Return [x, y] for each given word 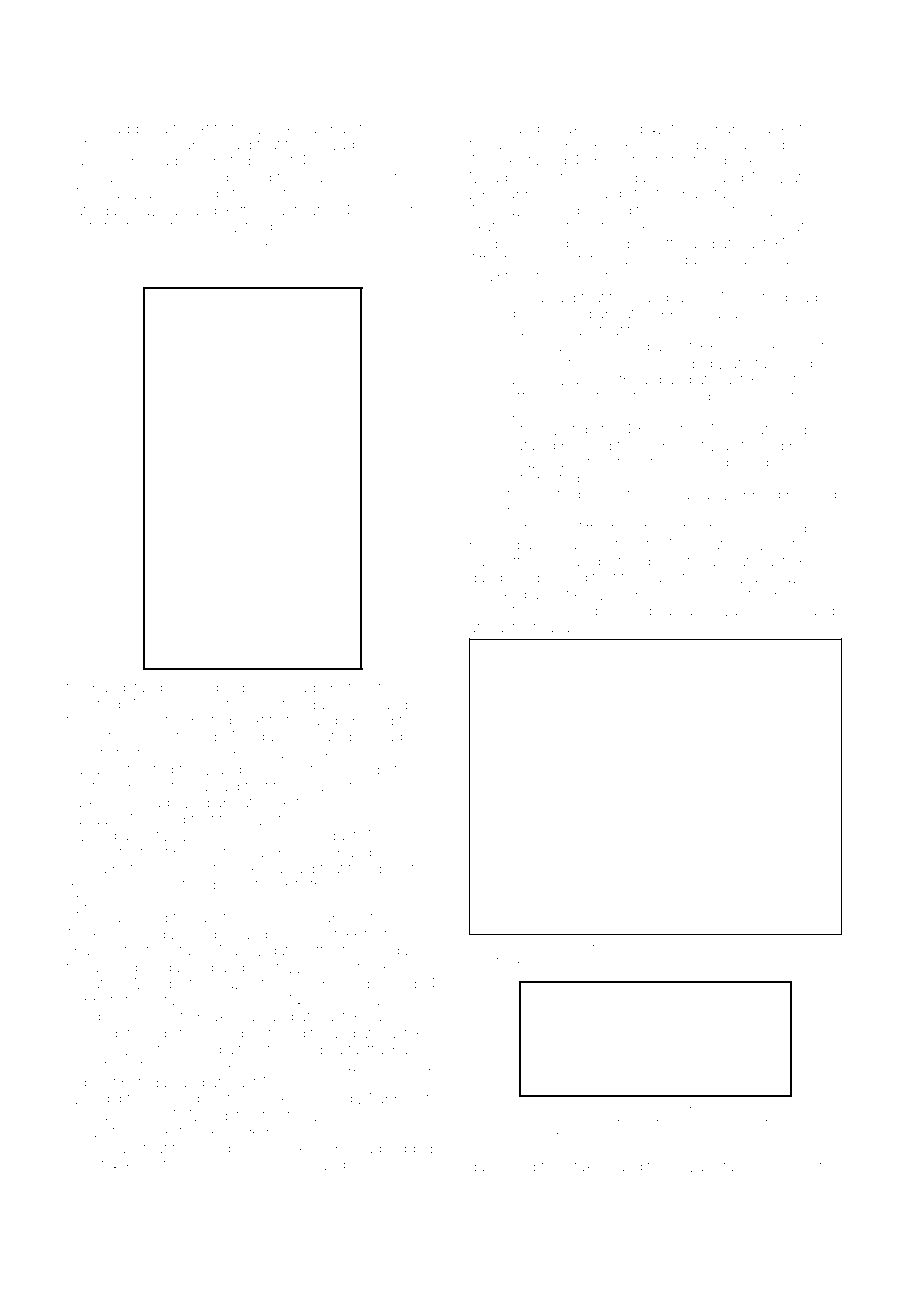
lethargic [579, 1111]
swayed [151, 195]
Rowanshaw [762, 577]
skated [491, 226]
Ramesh [535, 330]
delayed [806, 949]
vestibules [173, 1164]
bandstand [127, 687]
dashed [188, 967]
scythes [795, 381]
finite [379, 934]
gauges [494, 580]
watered [805, 177]
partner [232, 274]
